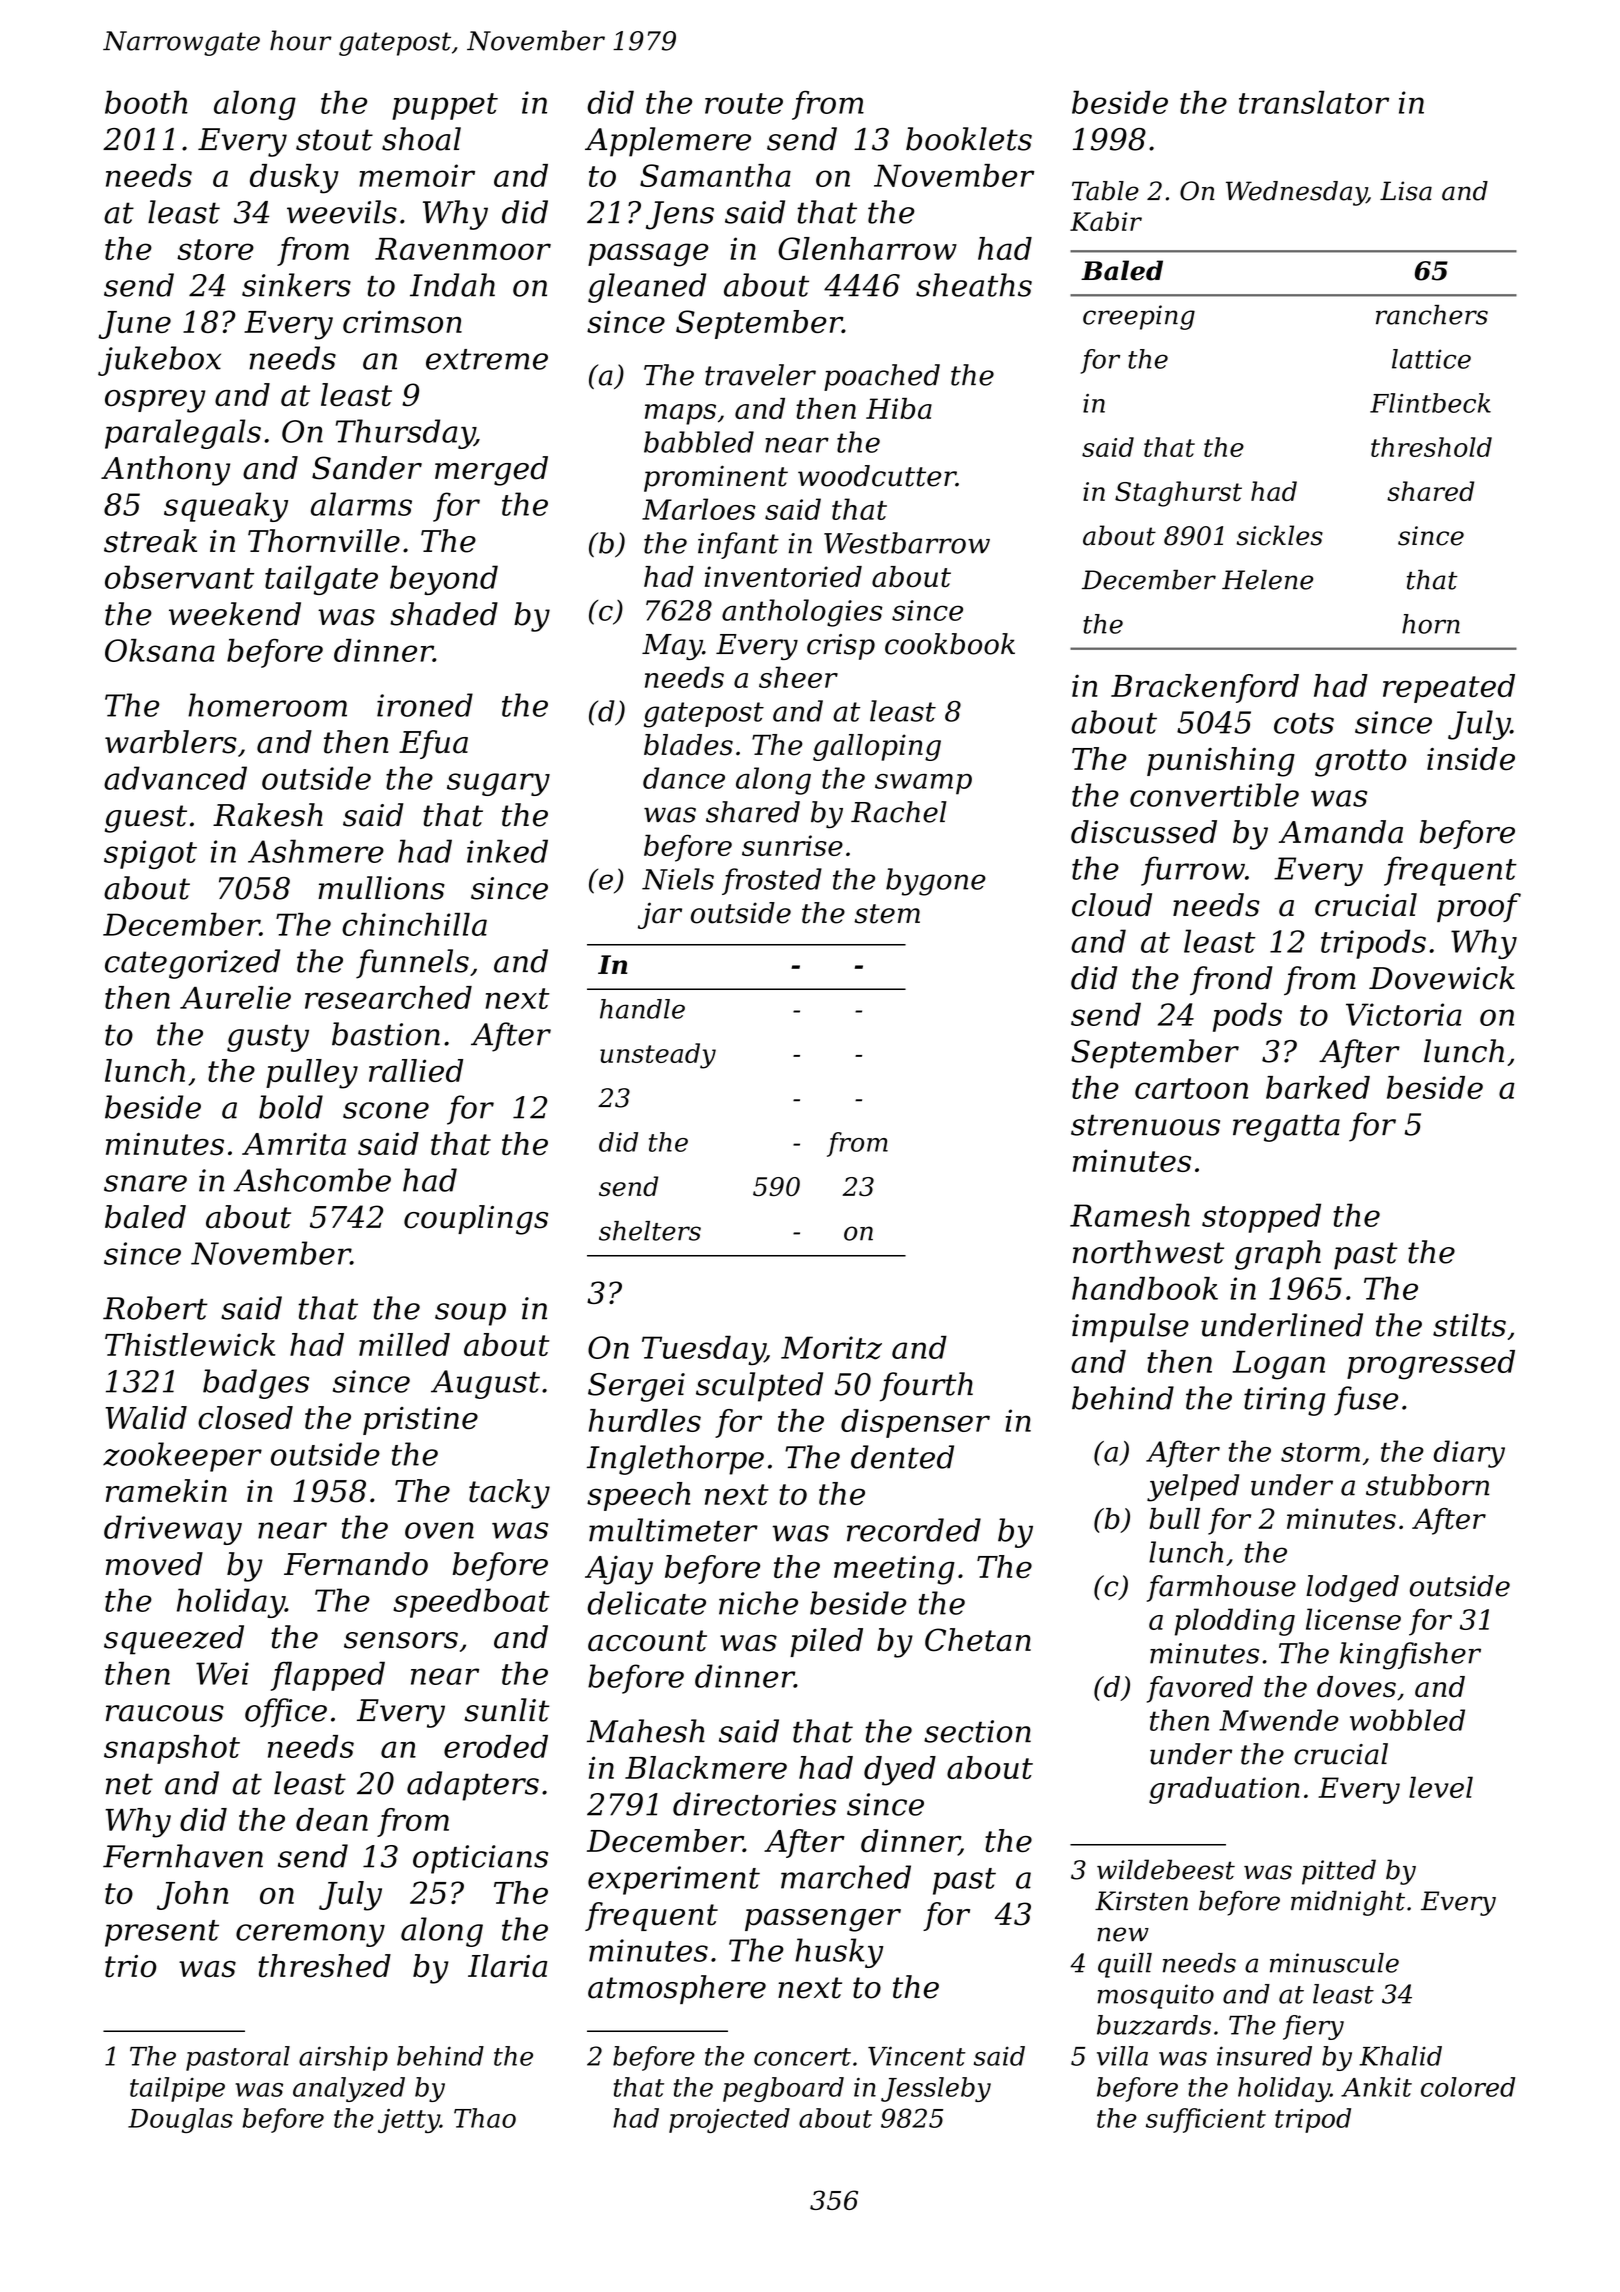 This document has height=2292, width=1620. I want to click on storm, so click(1320, 1452).
